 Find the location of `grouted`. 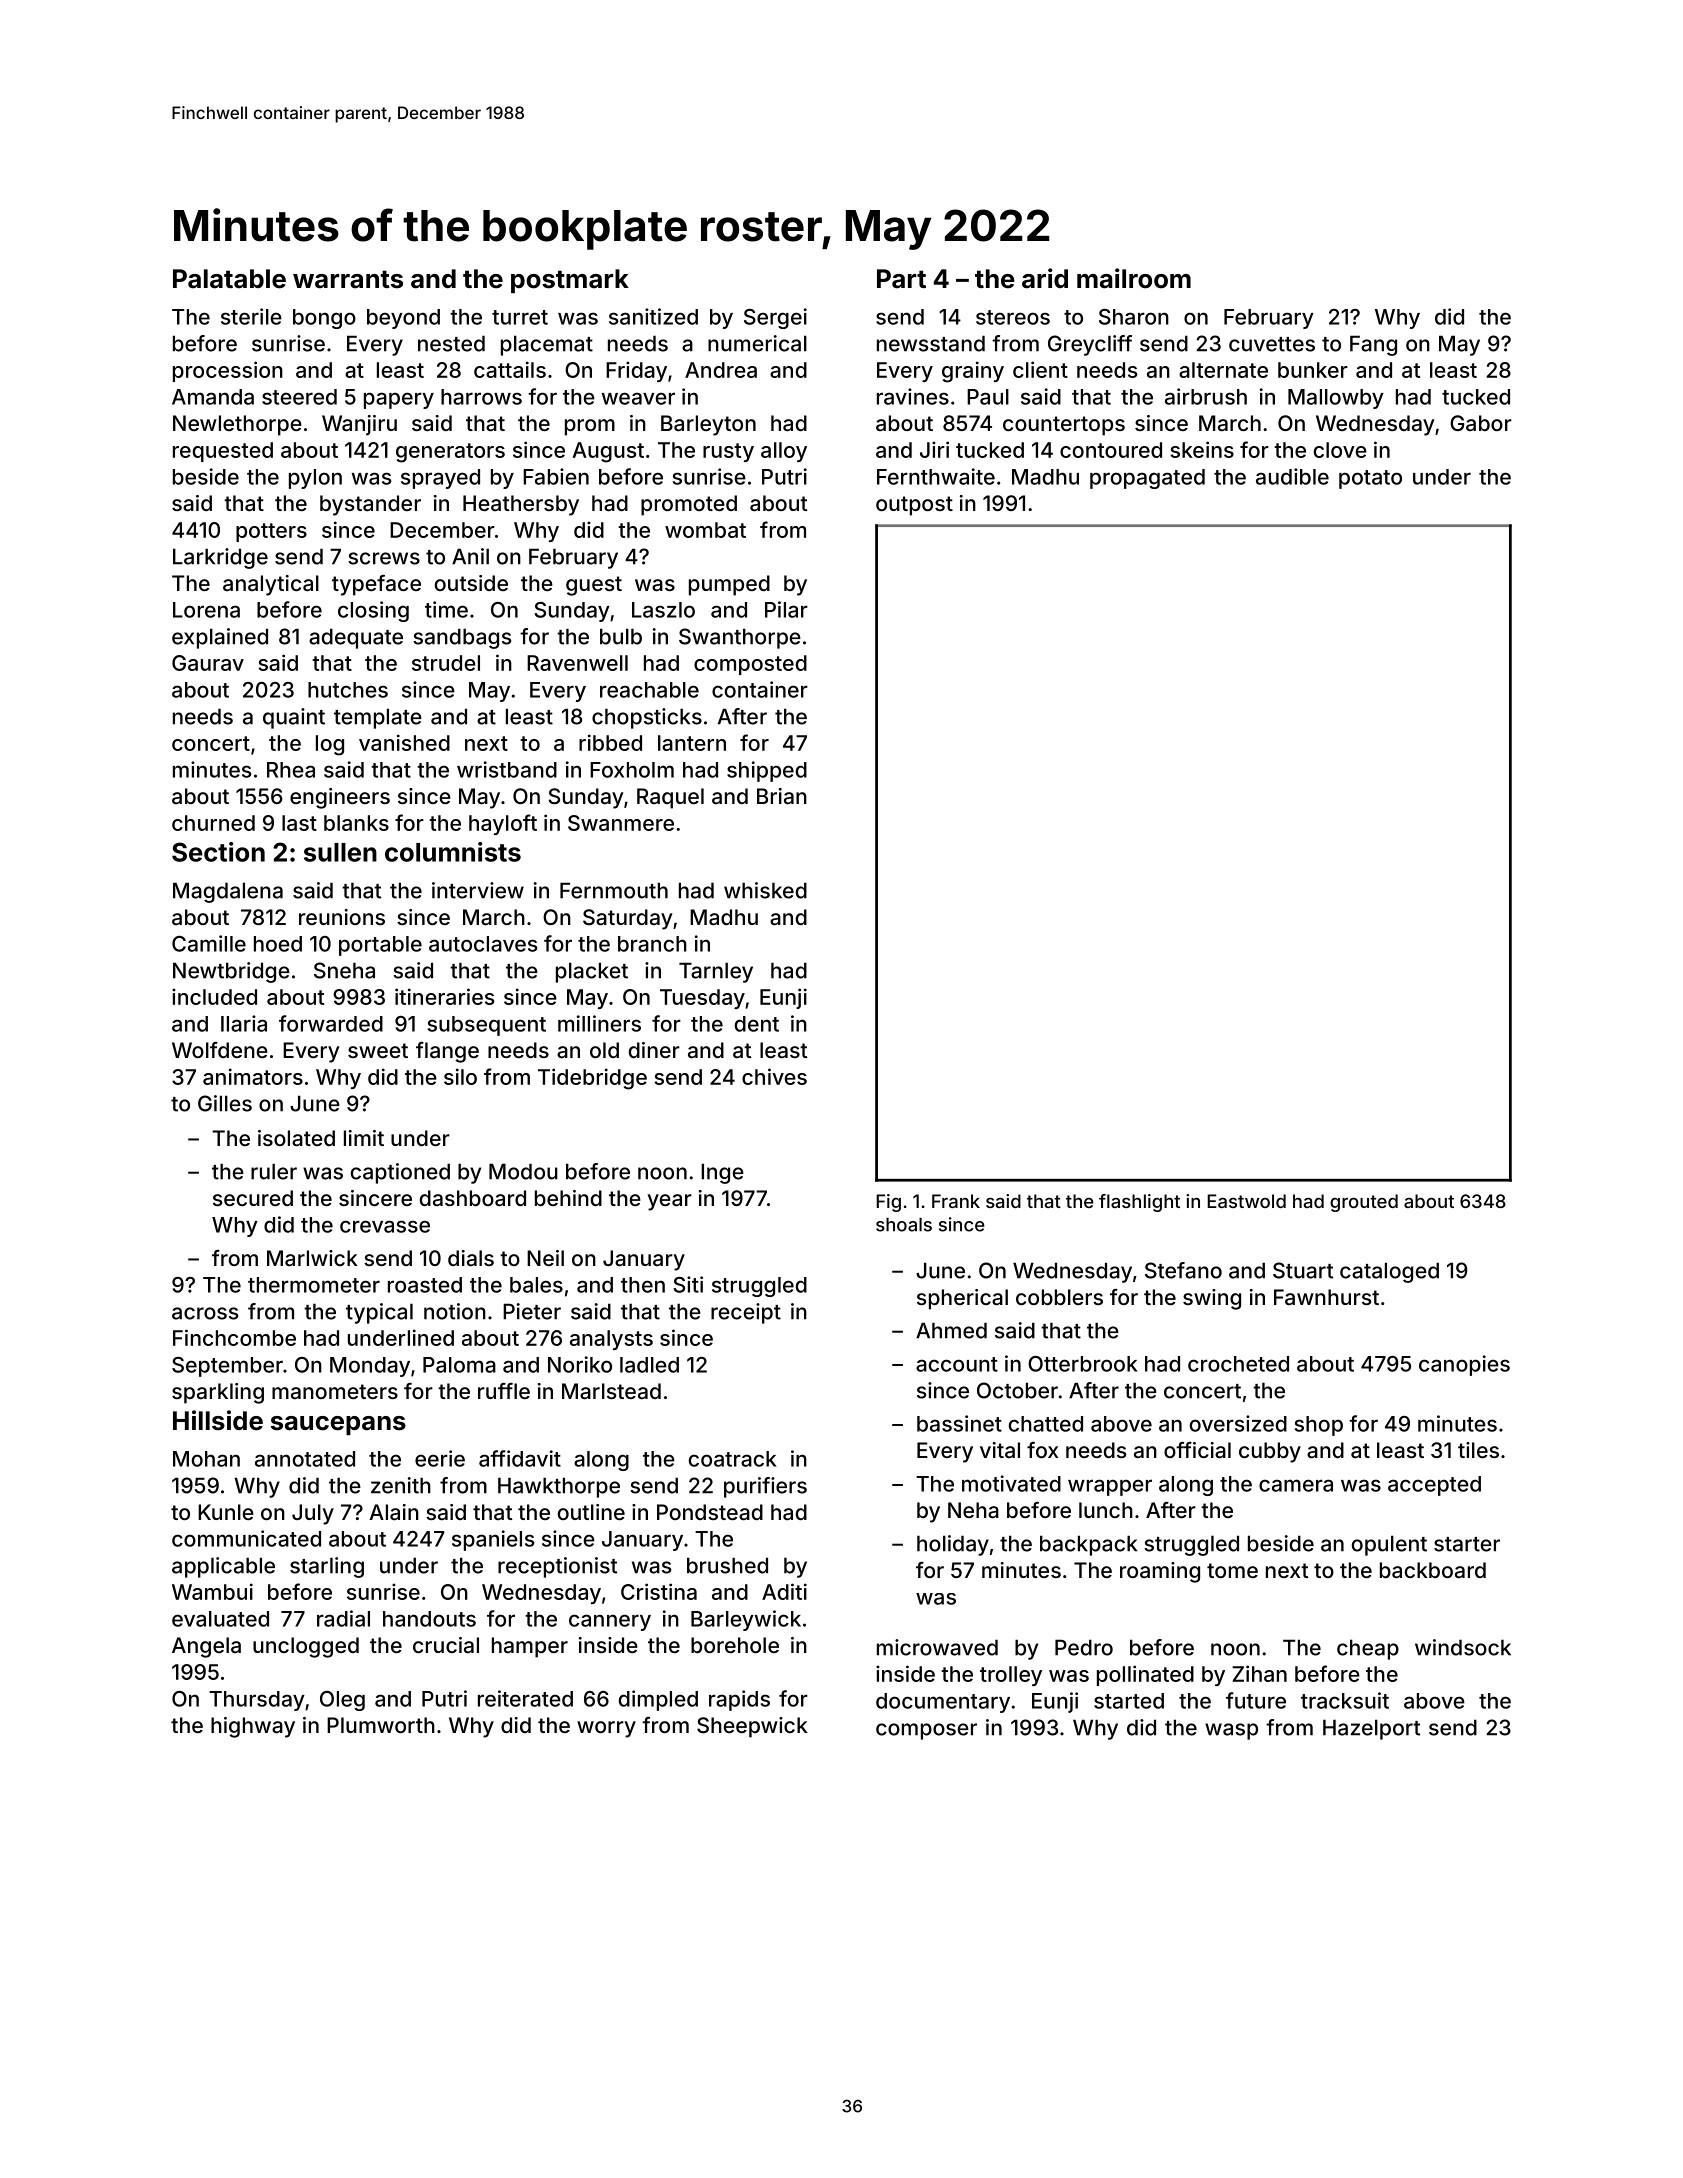

grouted is located at coordinates (1364, 1203).
